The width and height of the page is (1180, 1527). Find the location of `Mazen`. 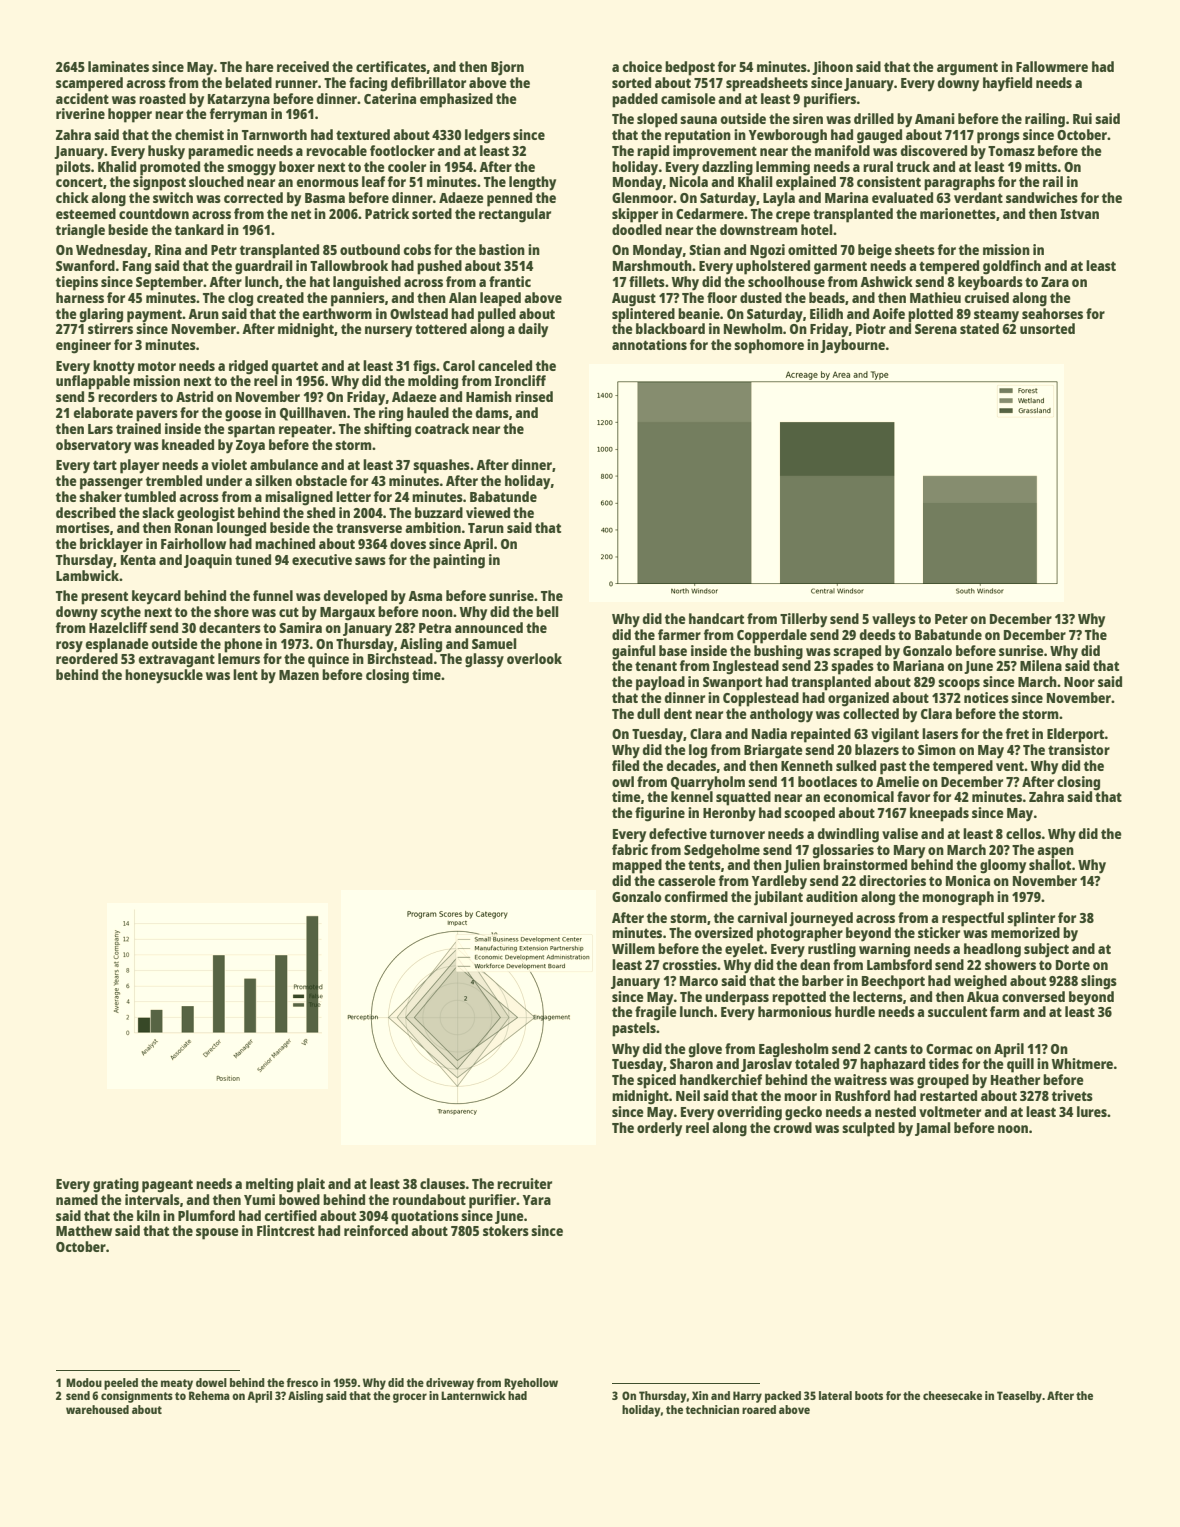

Mazen is located at coordinates (299, 675).
